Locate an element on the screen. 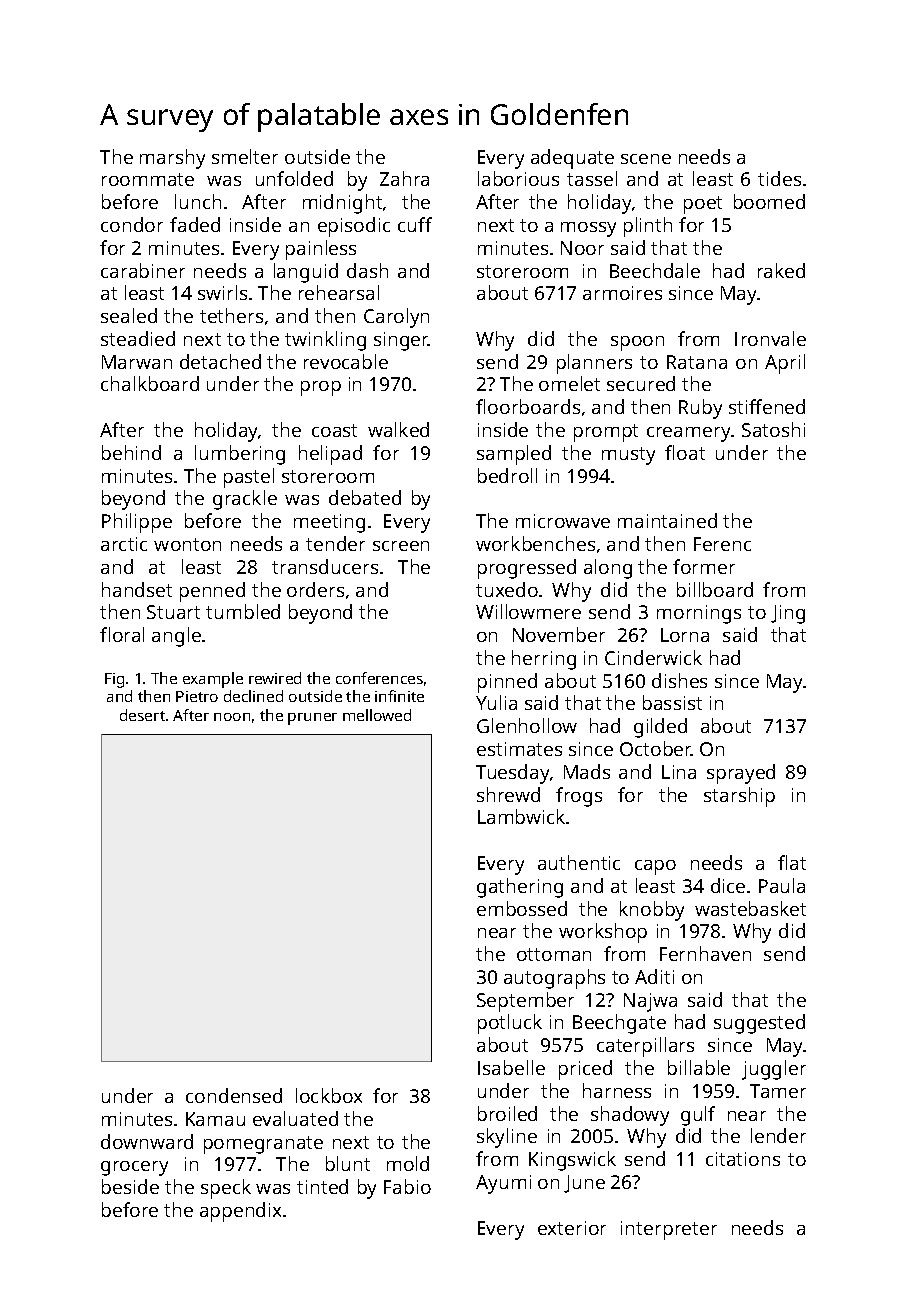 The width and height of the screenshot is (908, 1316). Ruby is located at coordinates (700, 409).
